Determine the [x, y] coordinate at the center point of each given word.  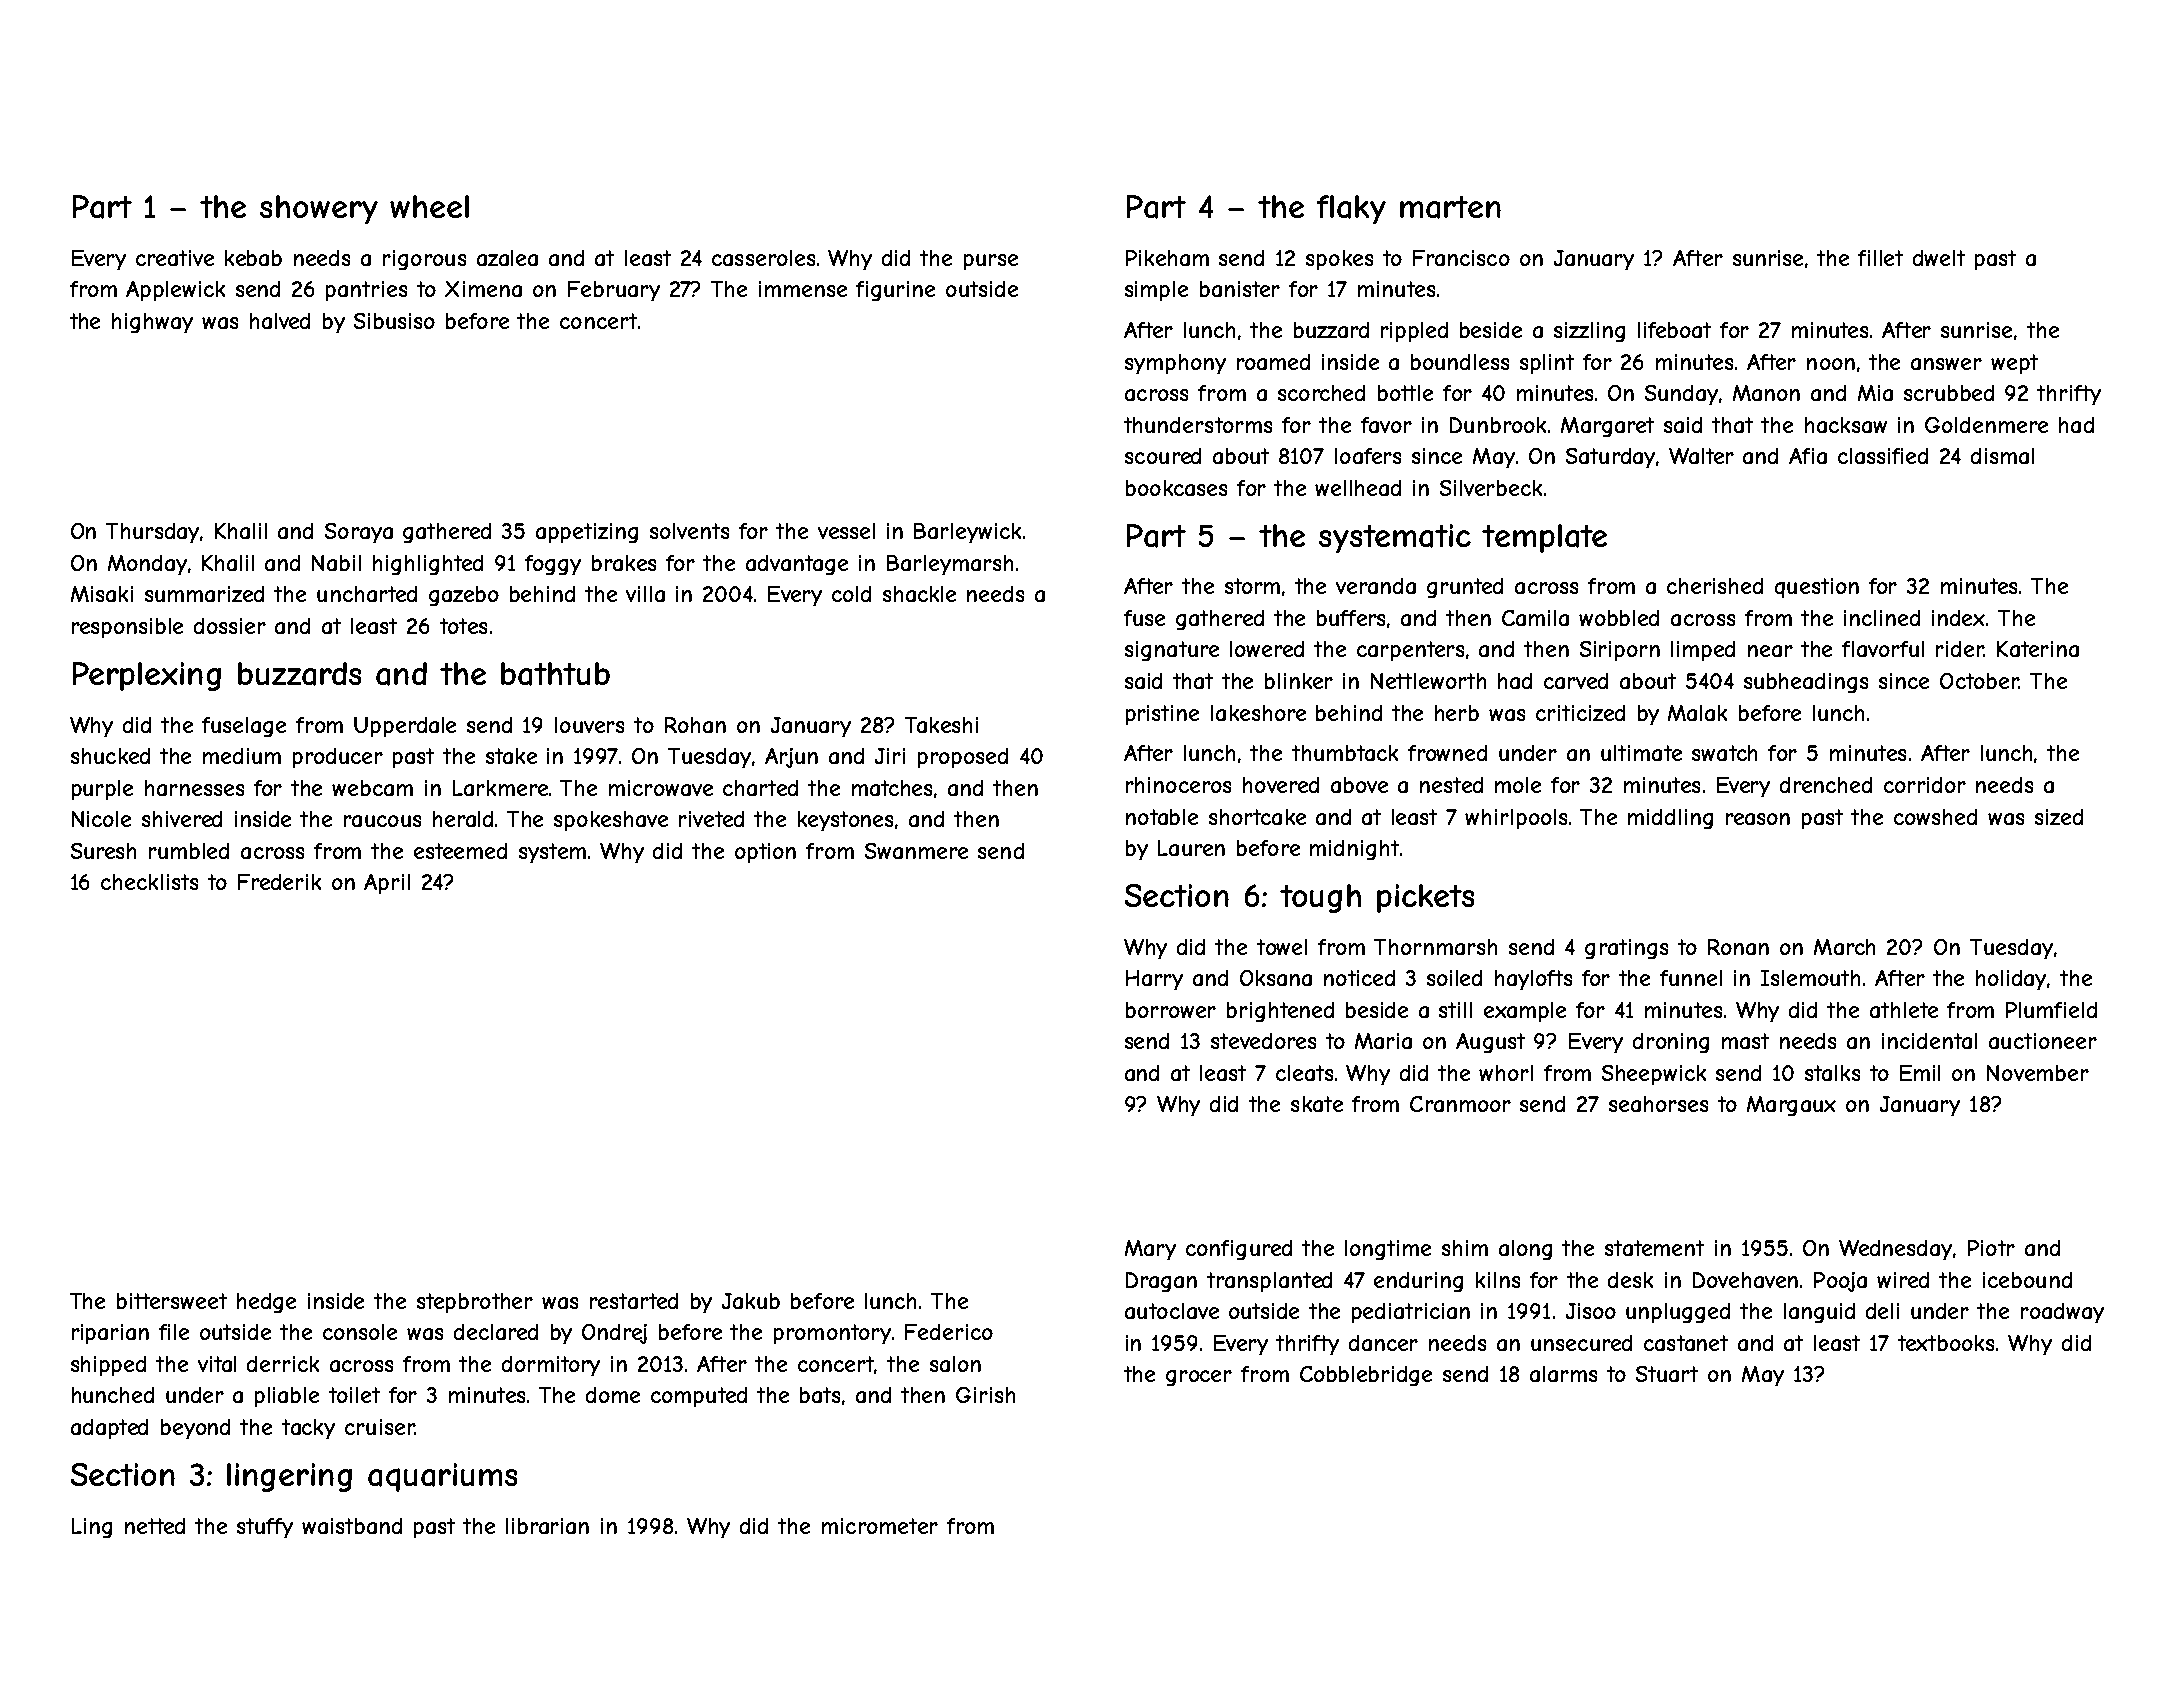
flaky [1351, 209]
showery [319, 209]
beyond [195, 1429]
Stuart [1667, 1374]
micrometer [880, 1526]
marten [1450, 207]
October [1979, 681]
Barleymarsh [950, 565]
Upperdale [405, 727]
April [387, 884]
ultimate [1641, 753]
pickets [1425, 898]
